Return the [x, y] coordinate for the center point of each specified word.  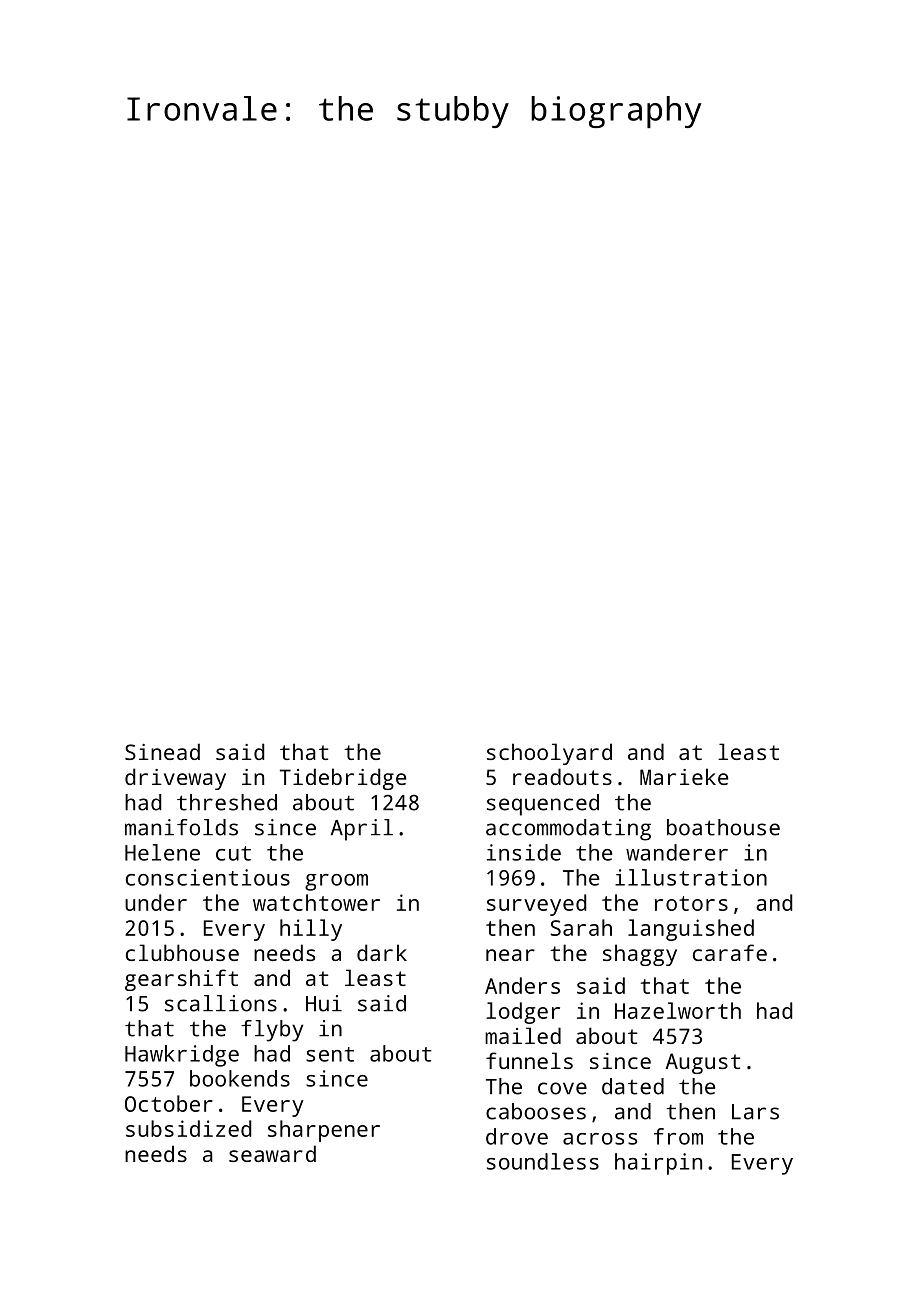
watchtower [316, 902]
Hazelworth [678, 1010]
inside [524, 852]
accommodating [568, 830]
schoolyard [549, 754]
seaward [272, 1153]
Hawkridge [182, 1056]
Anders [522, 985]
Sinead [162, 751]
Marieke [684, 776]
